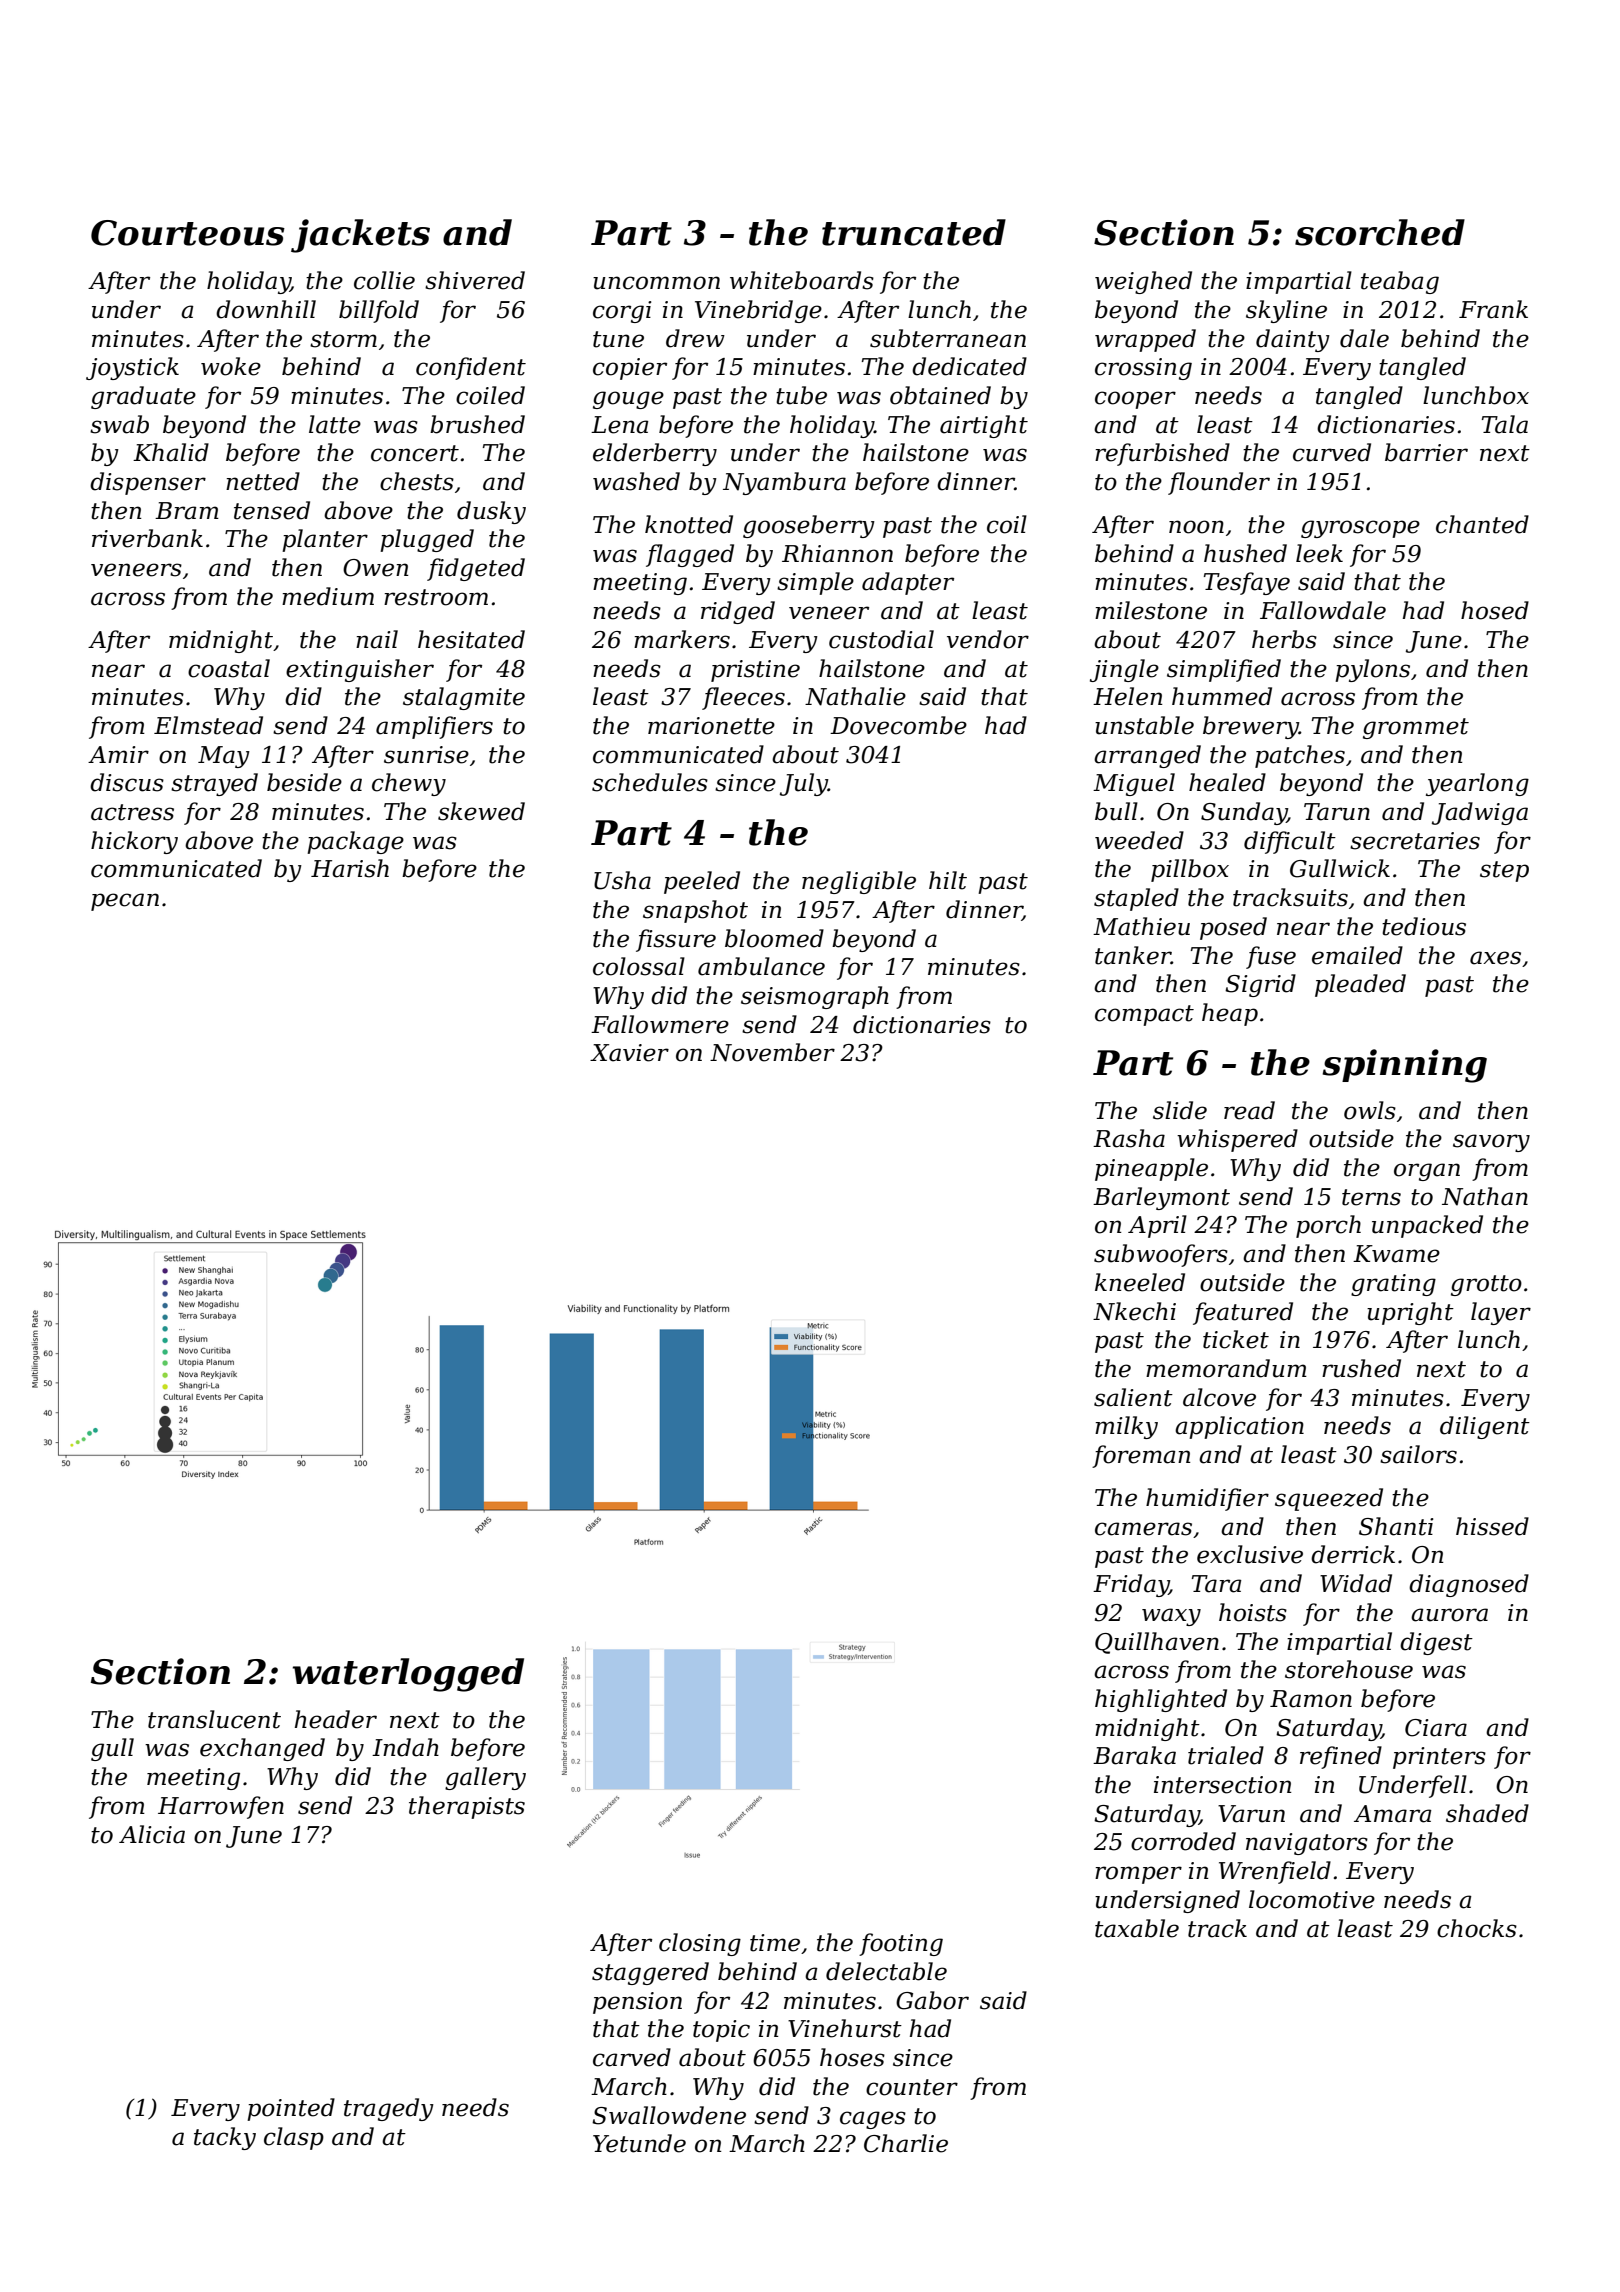  I want to click on storehouse, so click(1349, 1669).
